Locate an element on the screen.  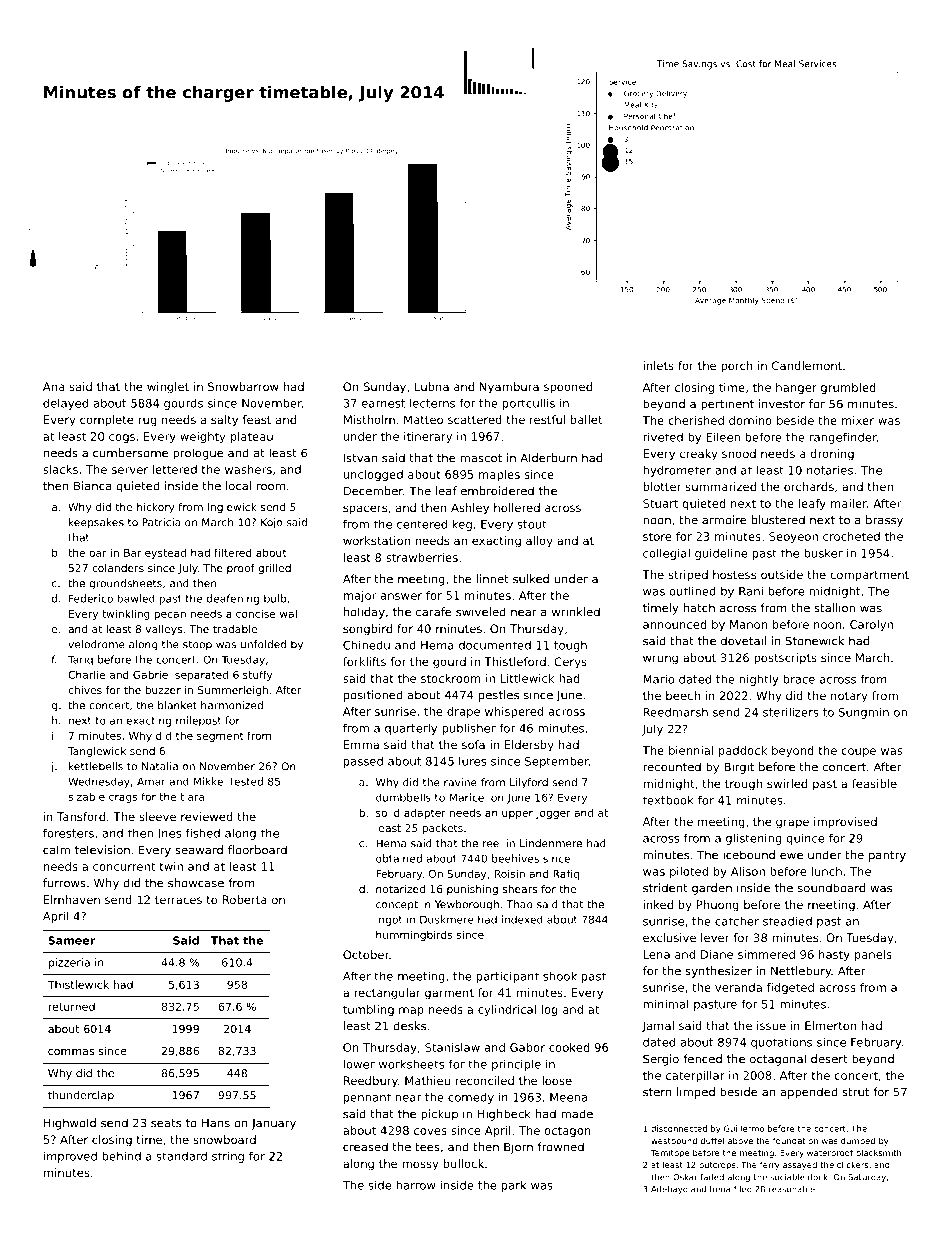
Yewborough is located at coordinates (467, 905).
